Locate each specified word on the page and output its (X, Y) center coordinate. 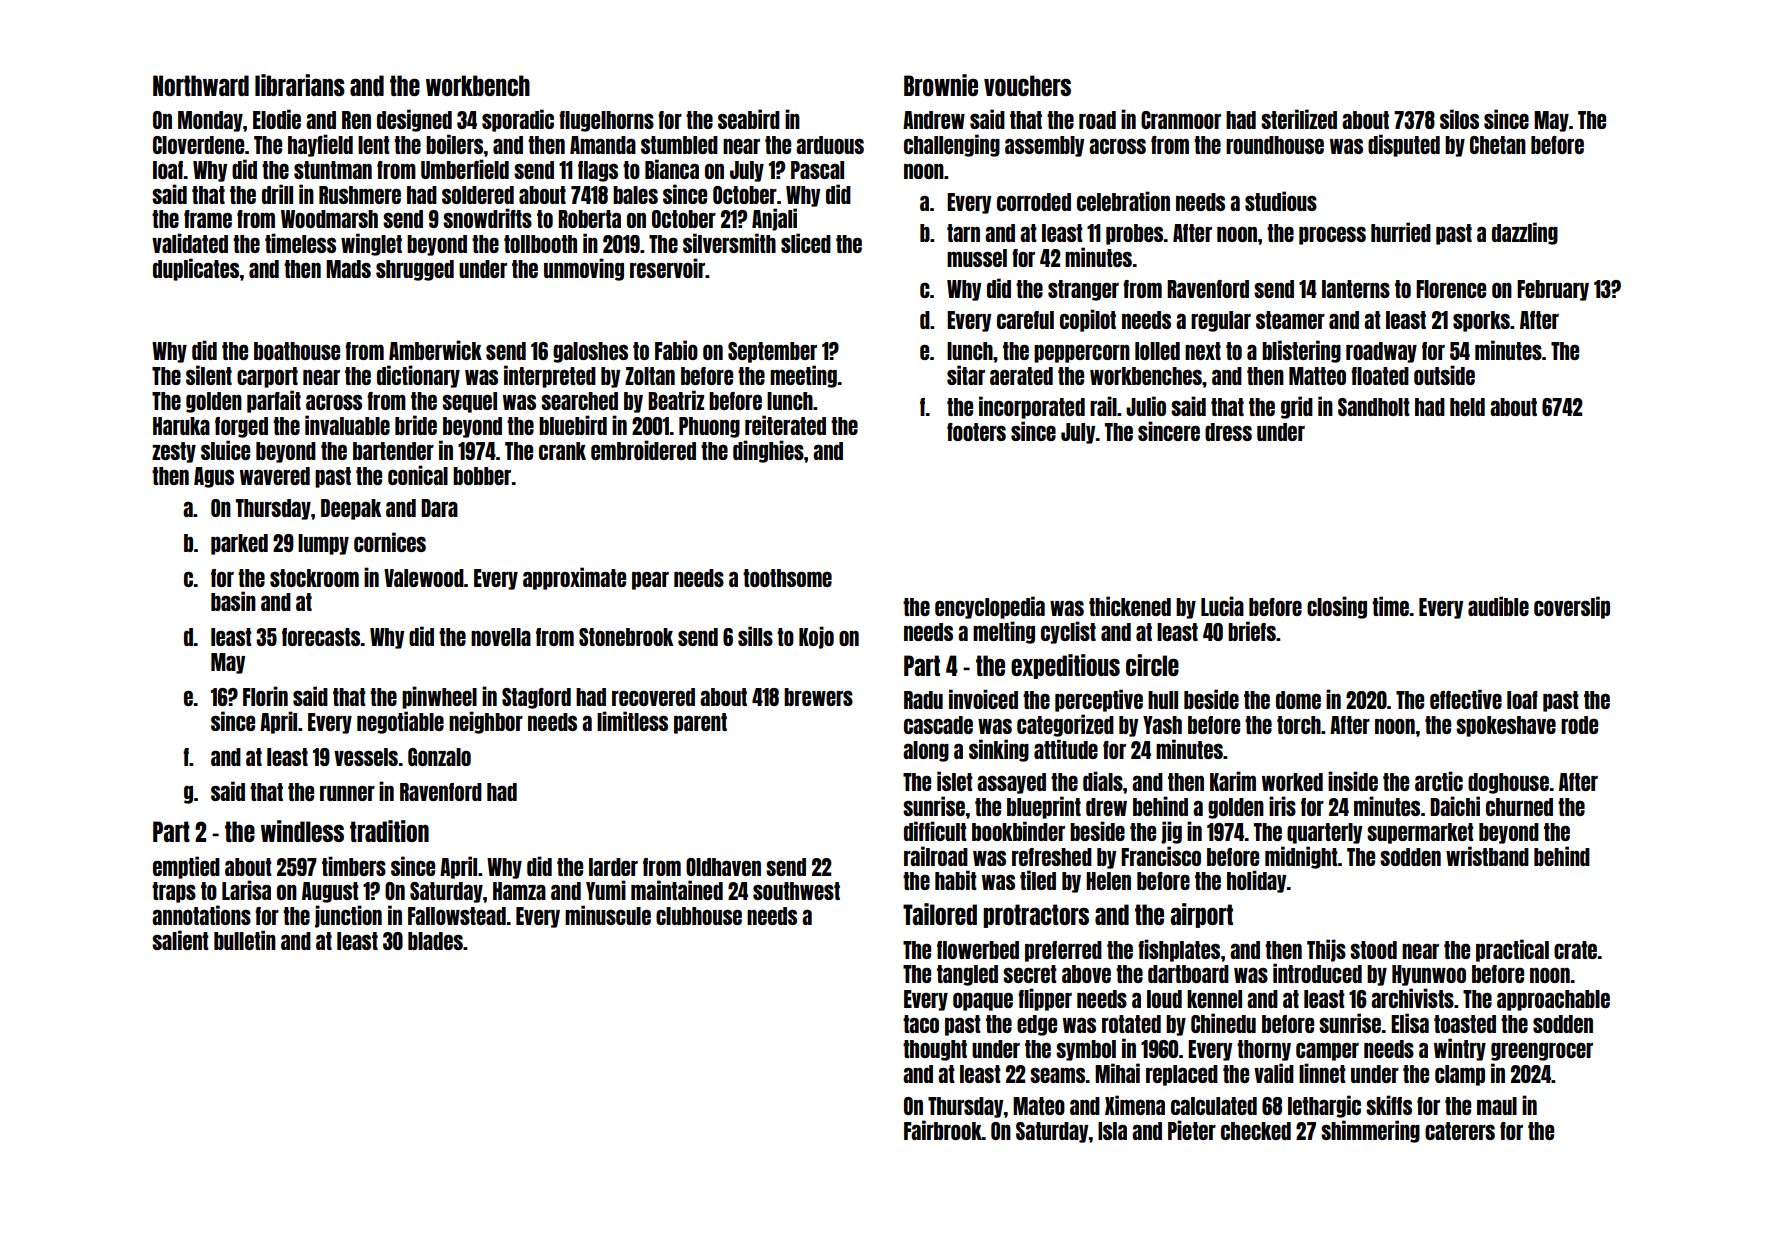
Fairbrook (943, 1130)
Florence (1451, 289)
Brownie (941, 85)
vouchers (1027, 85)
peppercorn (1082, 353)
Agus (214, 477)
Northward (201, 85)
